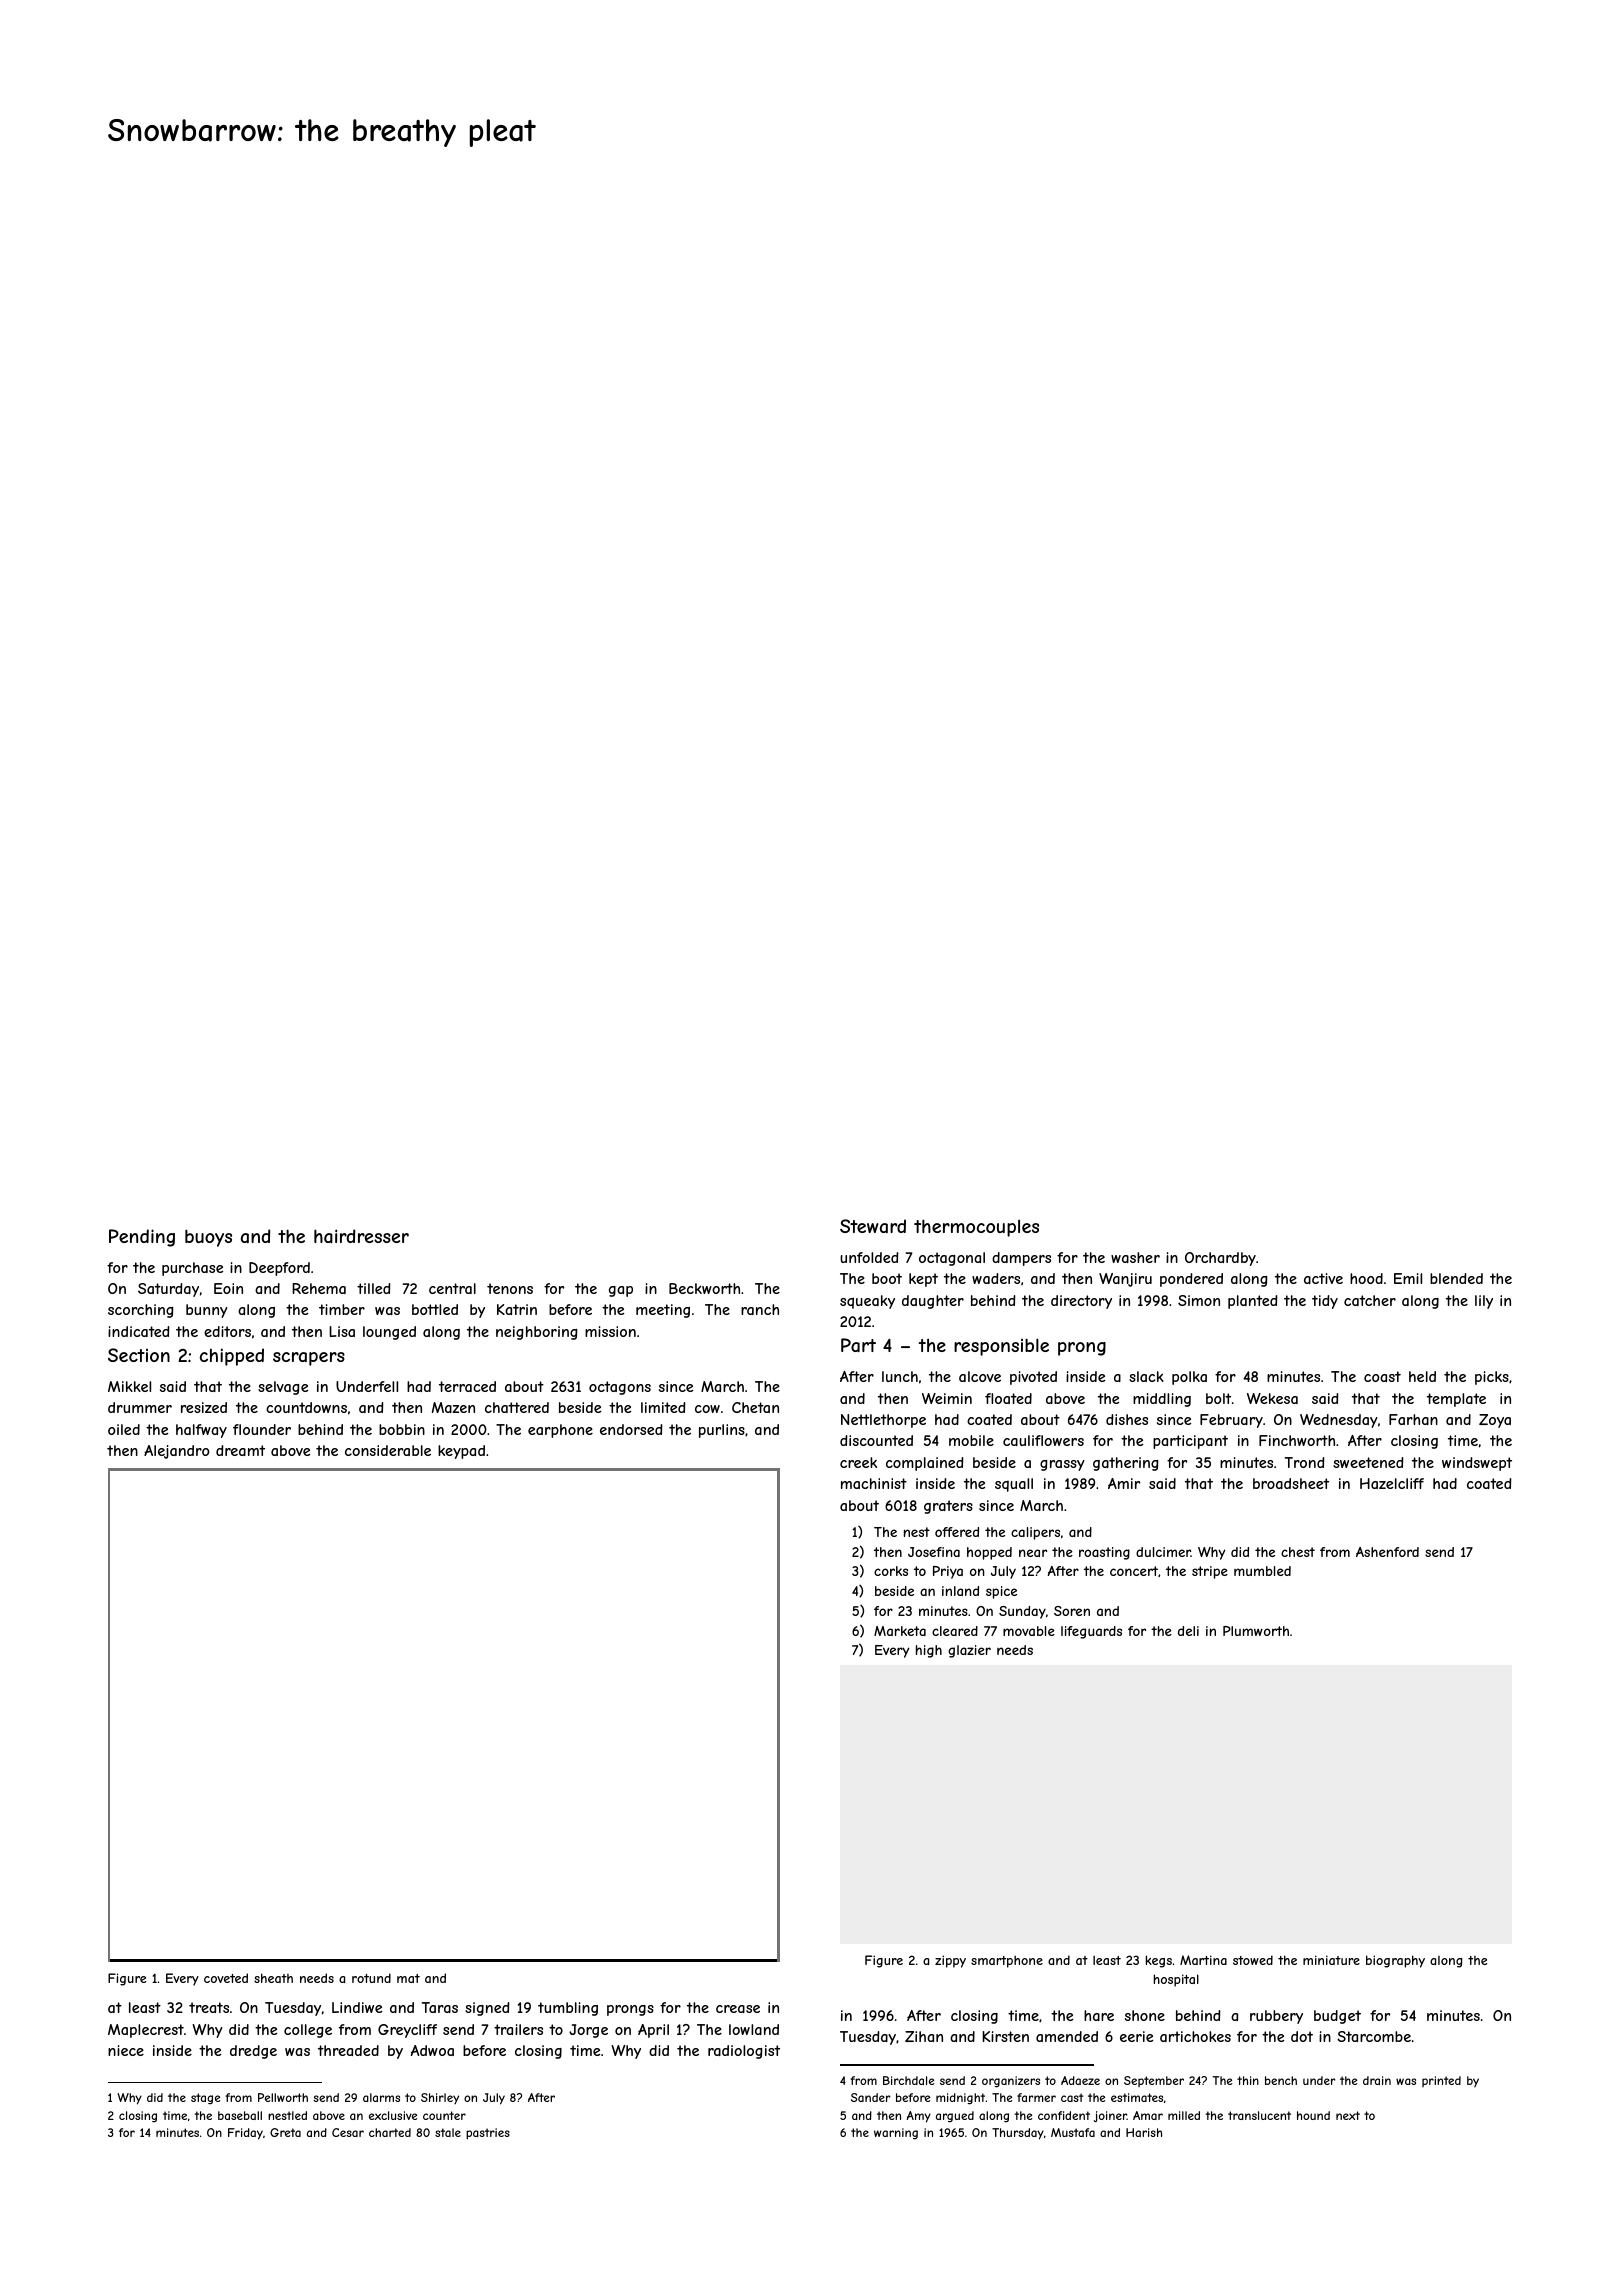 This screenshot has height=2292, width=1620. I want to click on squeaky, so click(867, 1302).
